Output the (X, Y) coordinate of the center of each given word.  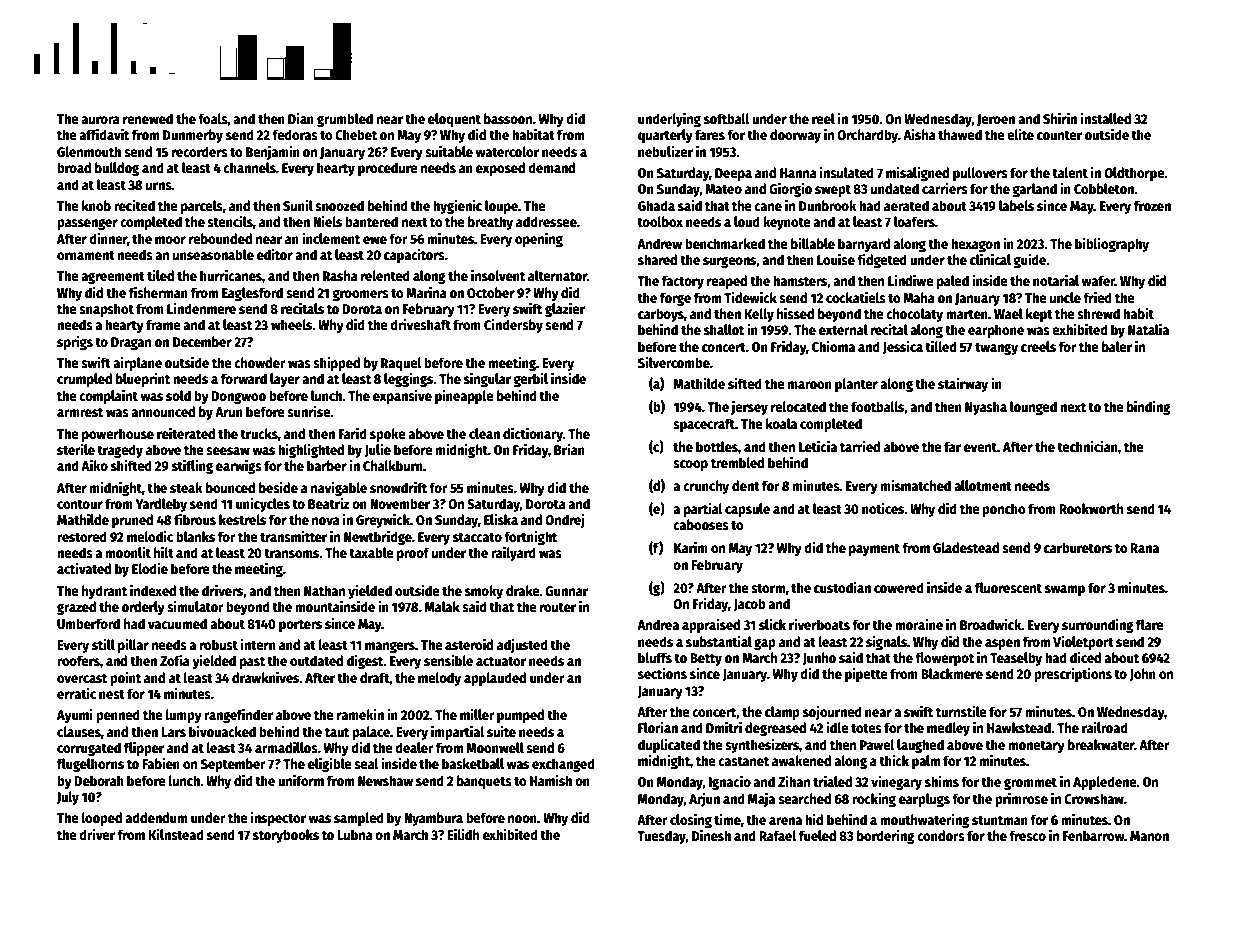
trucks (259, 433)
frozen (1152, 205)
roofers (78, 660)
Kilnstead (176, 834)
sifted (745, 383)
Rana (1144, 548)
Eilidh (463, 834)
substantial (719, 641)
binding (1149, 407)
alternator (557, 275)
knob (96, 205)
